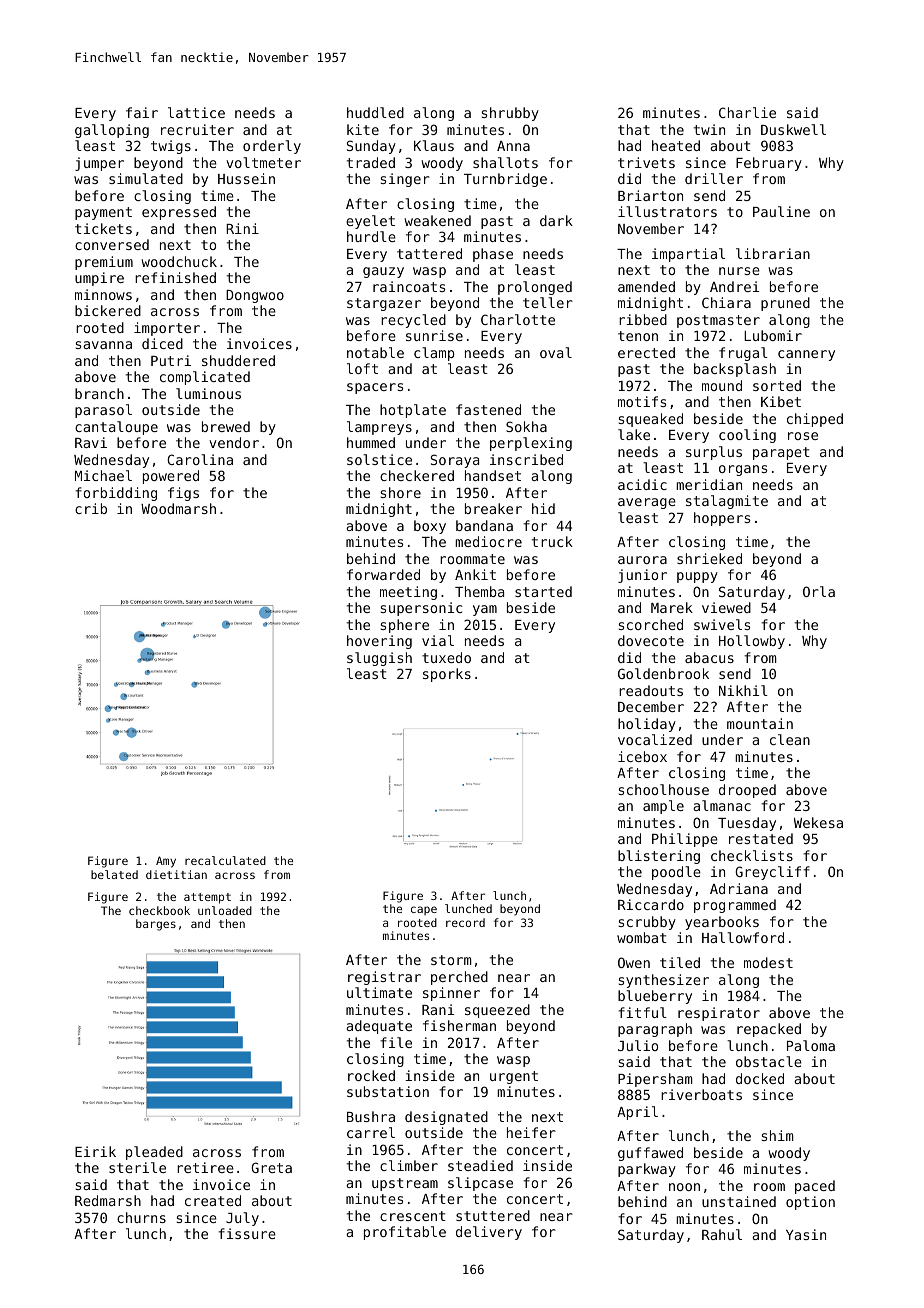  I want to click on cape, so click(424, 910).
